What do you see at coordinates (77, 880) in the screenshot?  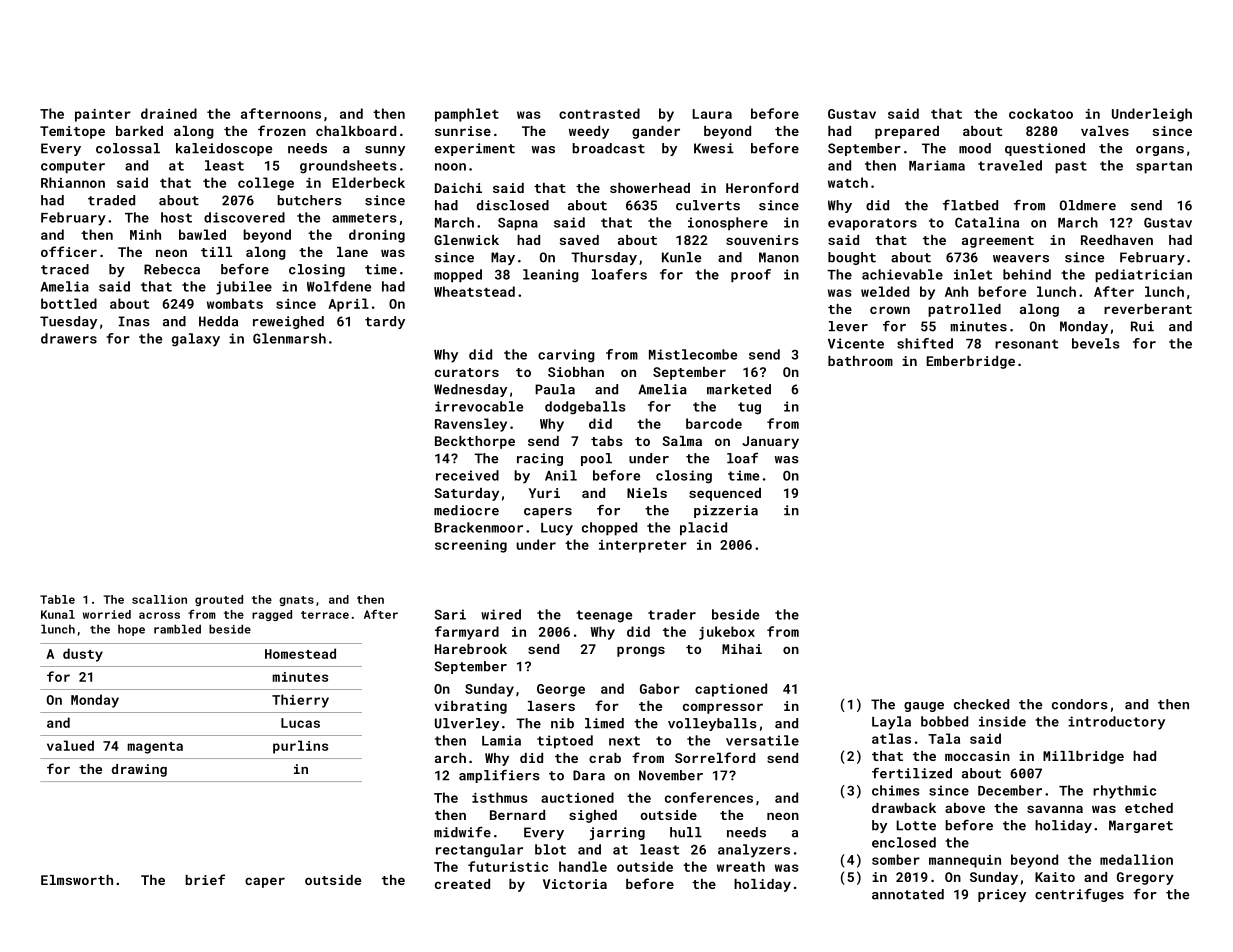 I see `Elmsworth` at bounding box center [77, 880].
